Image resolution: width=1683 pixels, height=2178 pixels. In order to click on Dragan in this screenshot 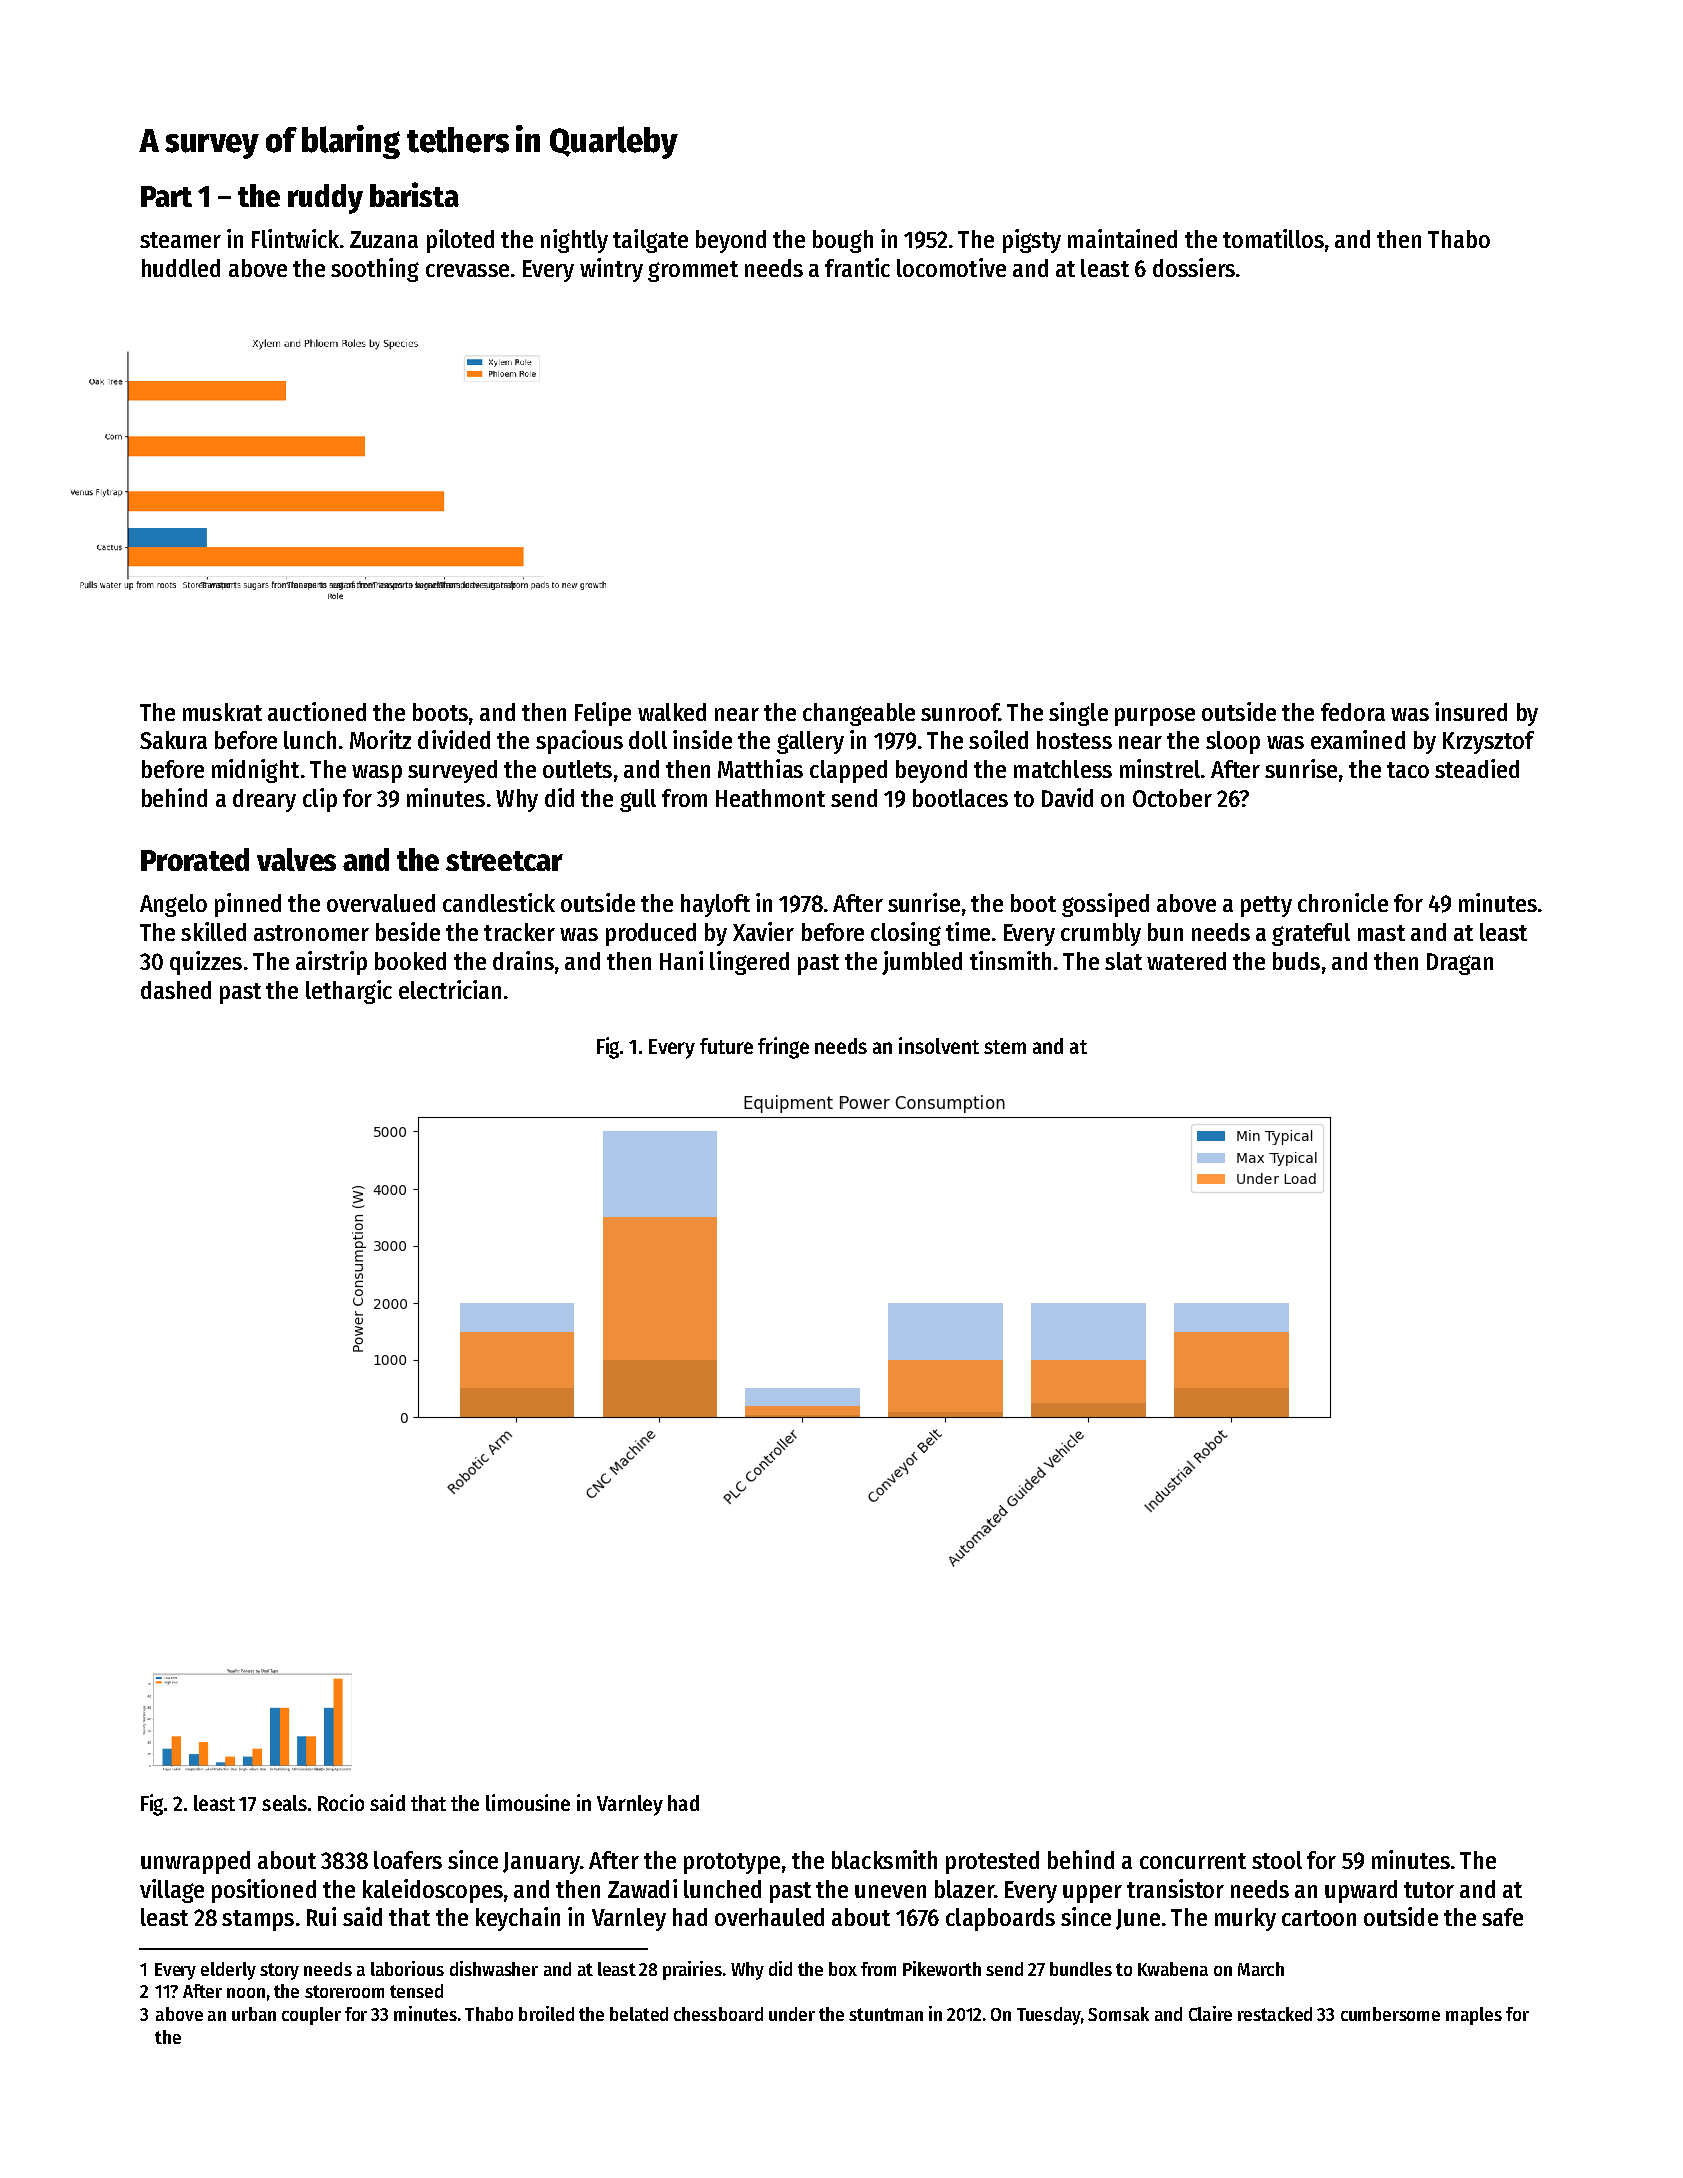, I will do `click(1460, 964)`.
